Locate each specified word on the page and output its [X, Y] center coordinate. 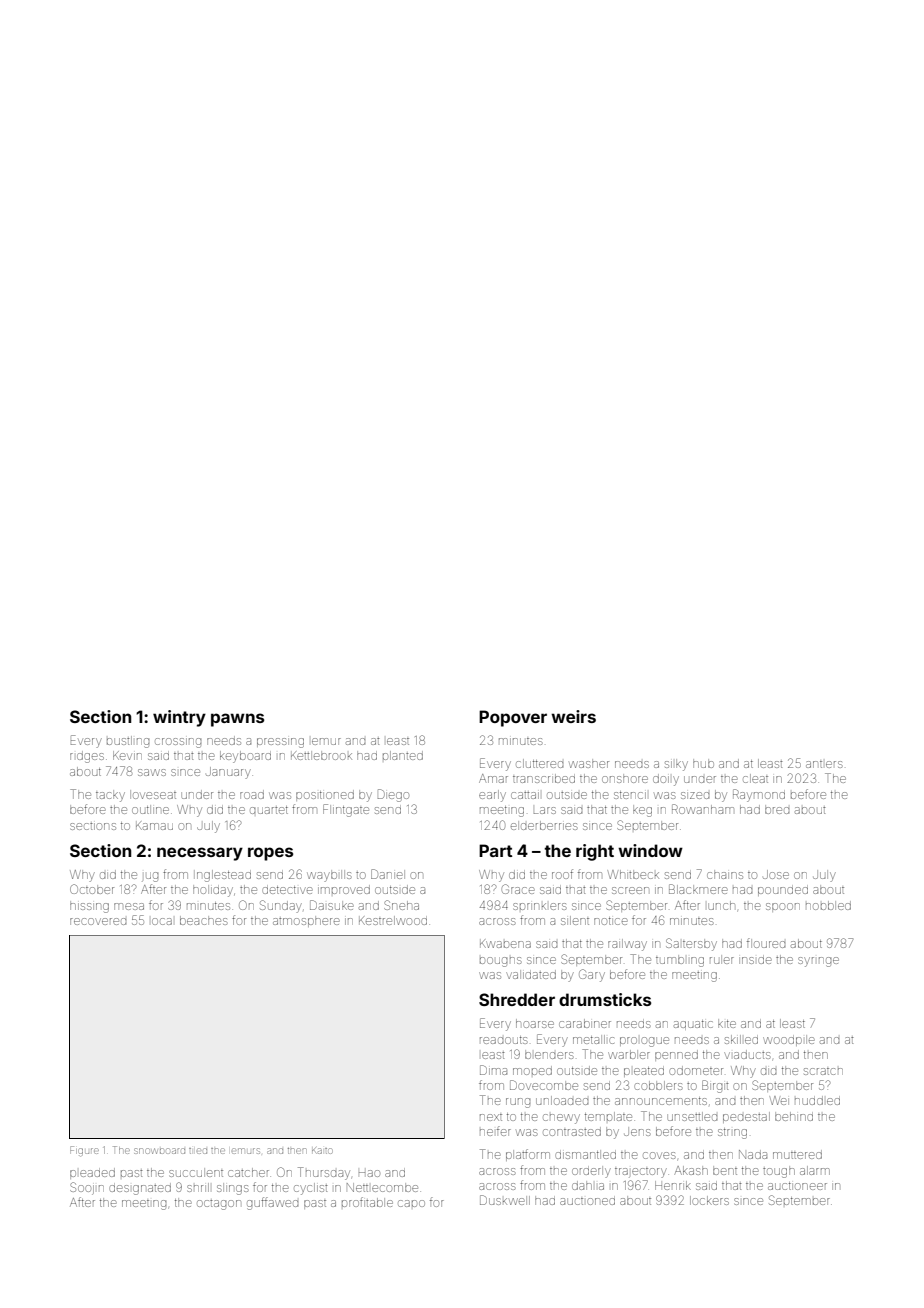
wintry [179, 718]
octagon [219, 1205]
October [92, 889]
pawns [237, 720]
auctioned [587, 1201]
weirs [573, 716]
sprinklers [540, 906]
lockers [709, 1200]
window [650, 850]
